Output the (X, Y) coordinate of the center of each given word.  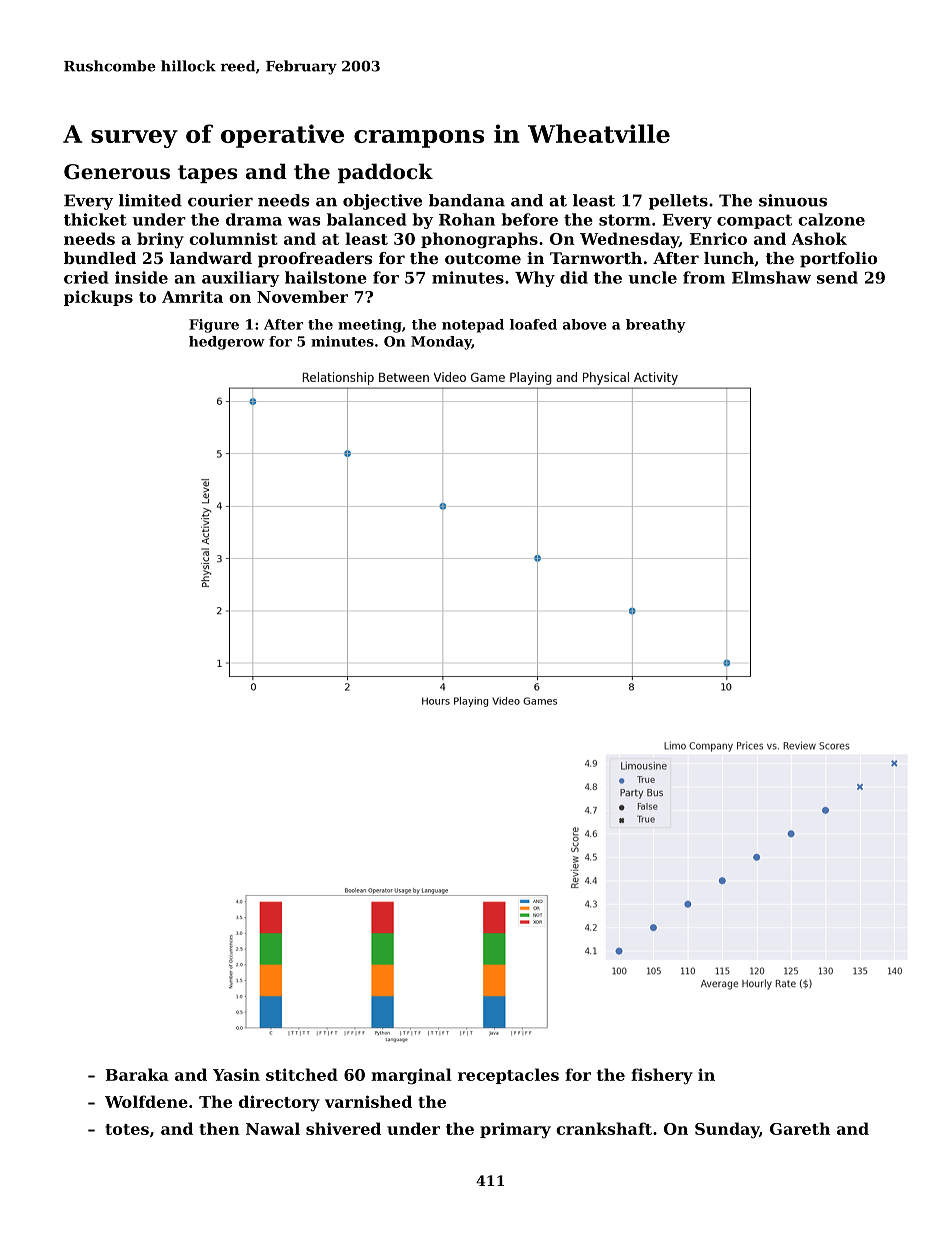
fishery (662, 1076)
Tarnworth (596, 258)
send (837, 277)
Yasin (236, 1074)
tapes (207, 174)
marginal (411, 1076)
